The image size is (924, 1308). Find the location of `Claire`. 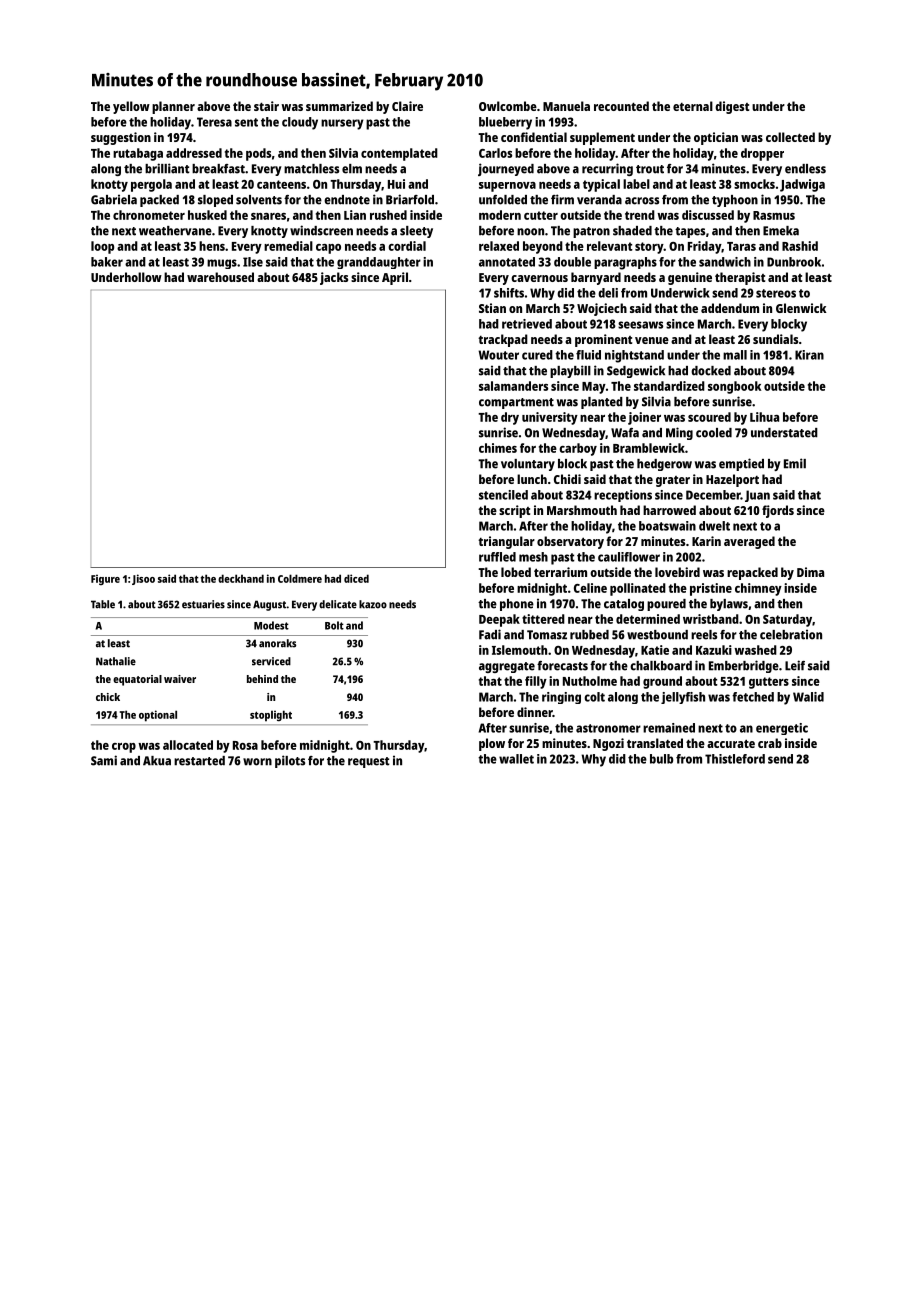

Claire is located at coordinates (407, 106).
